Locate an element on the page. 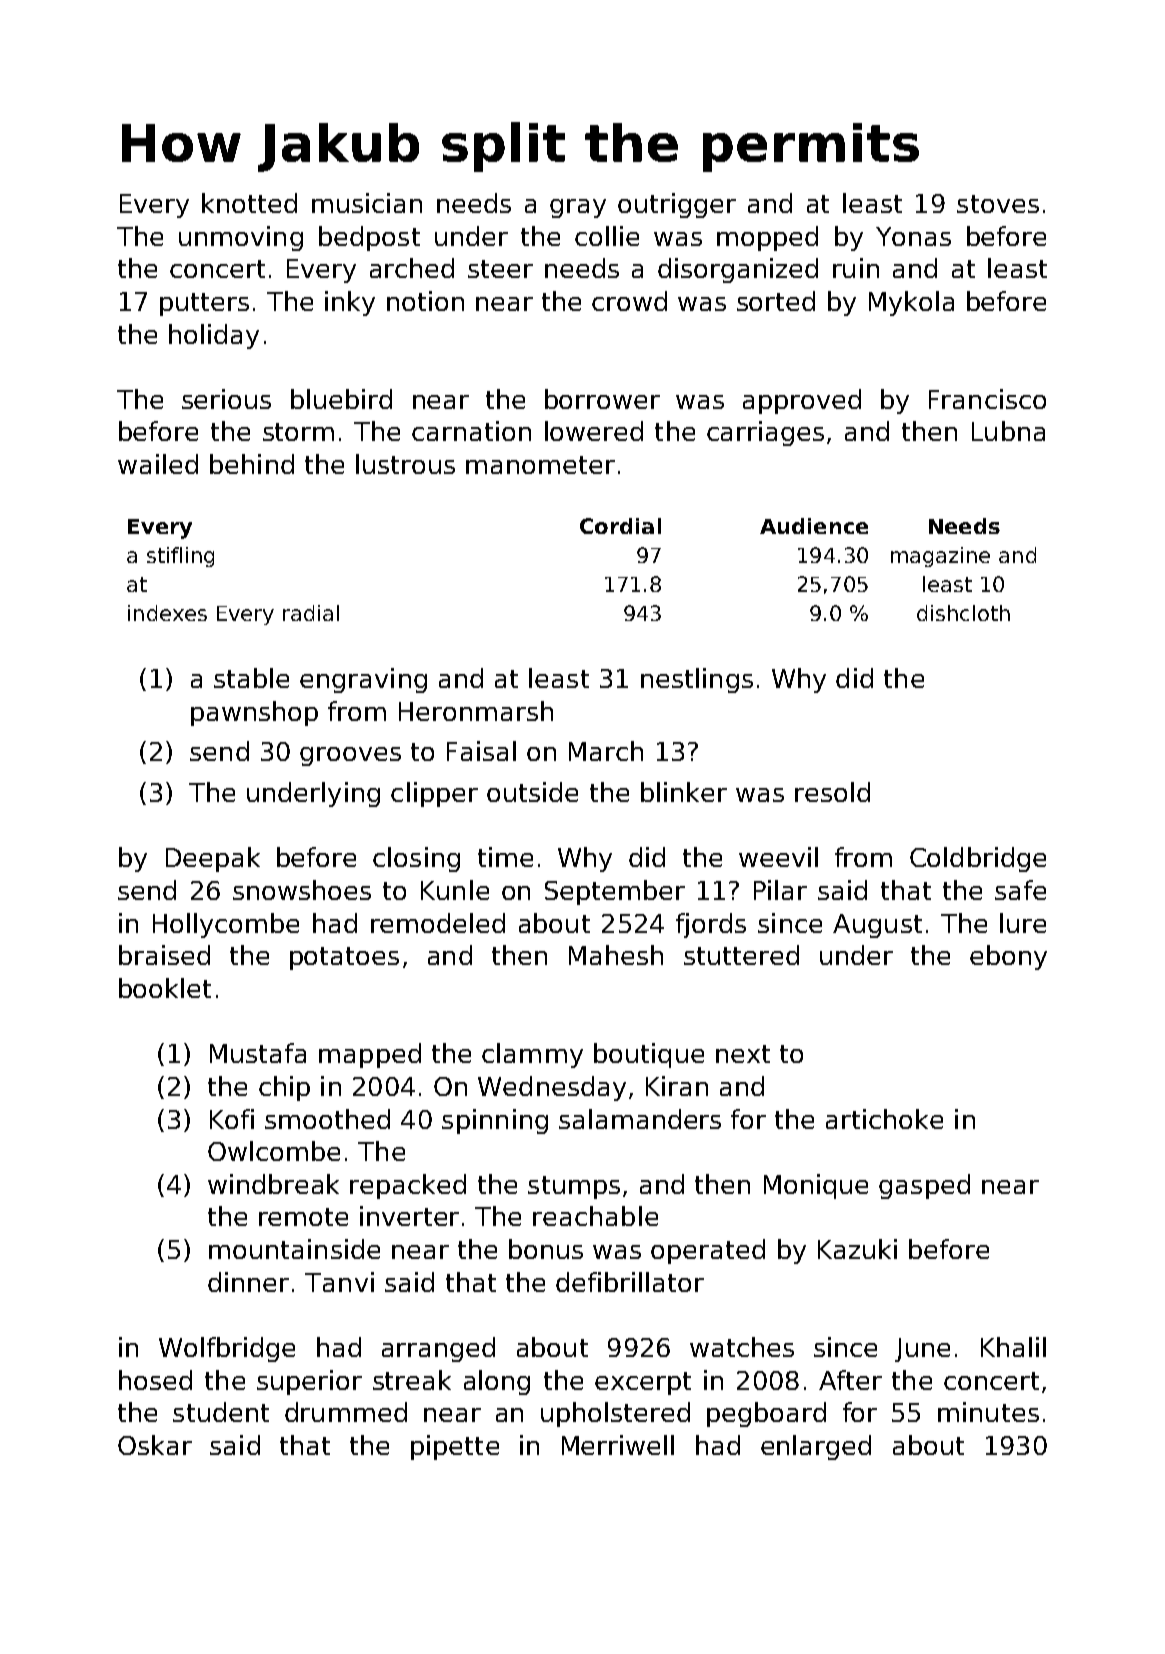 This document has height=1654, width=1165. stoves is located at coordinates (998, 204).
